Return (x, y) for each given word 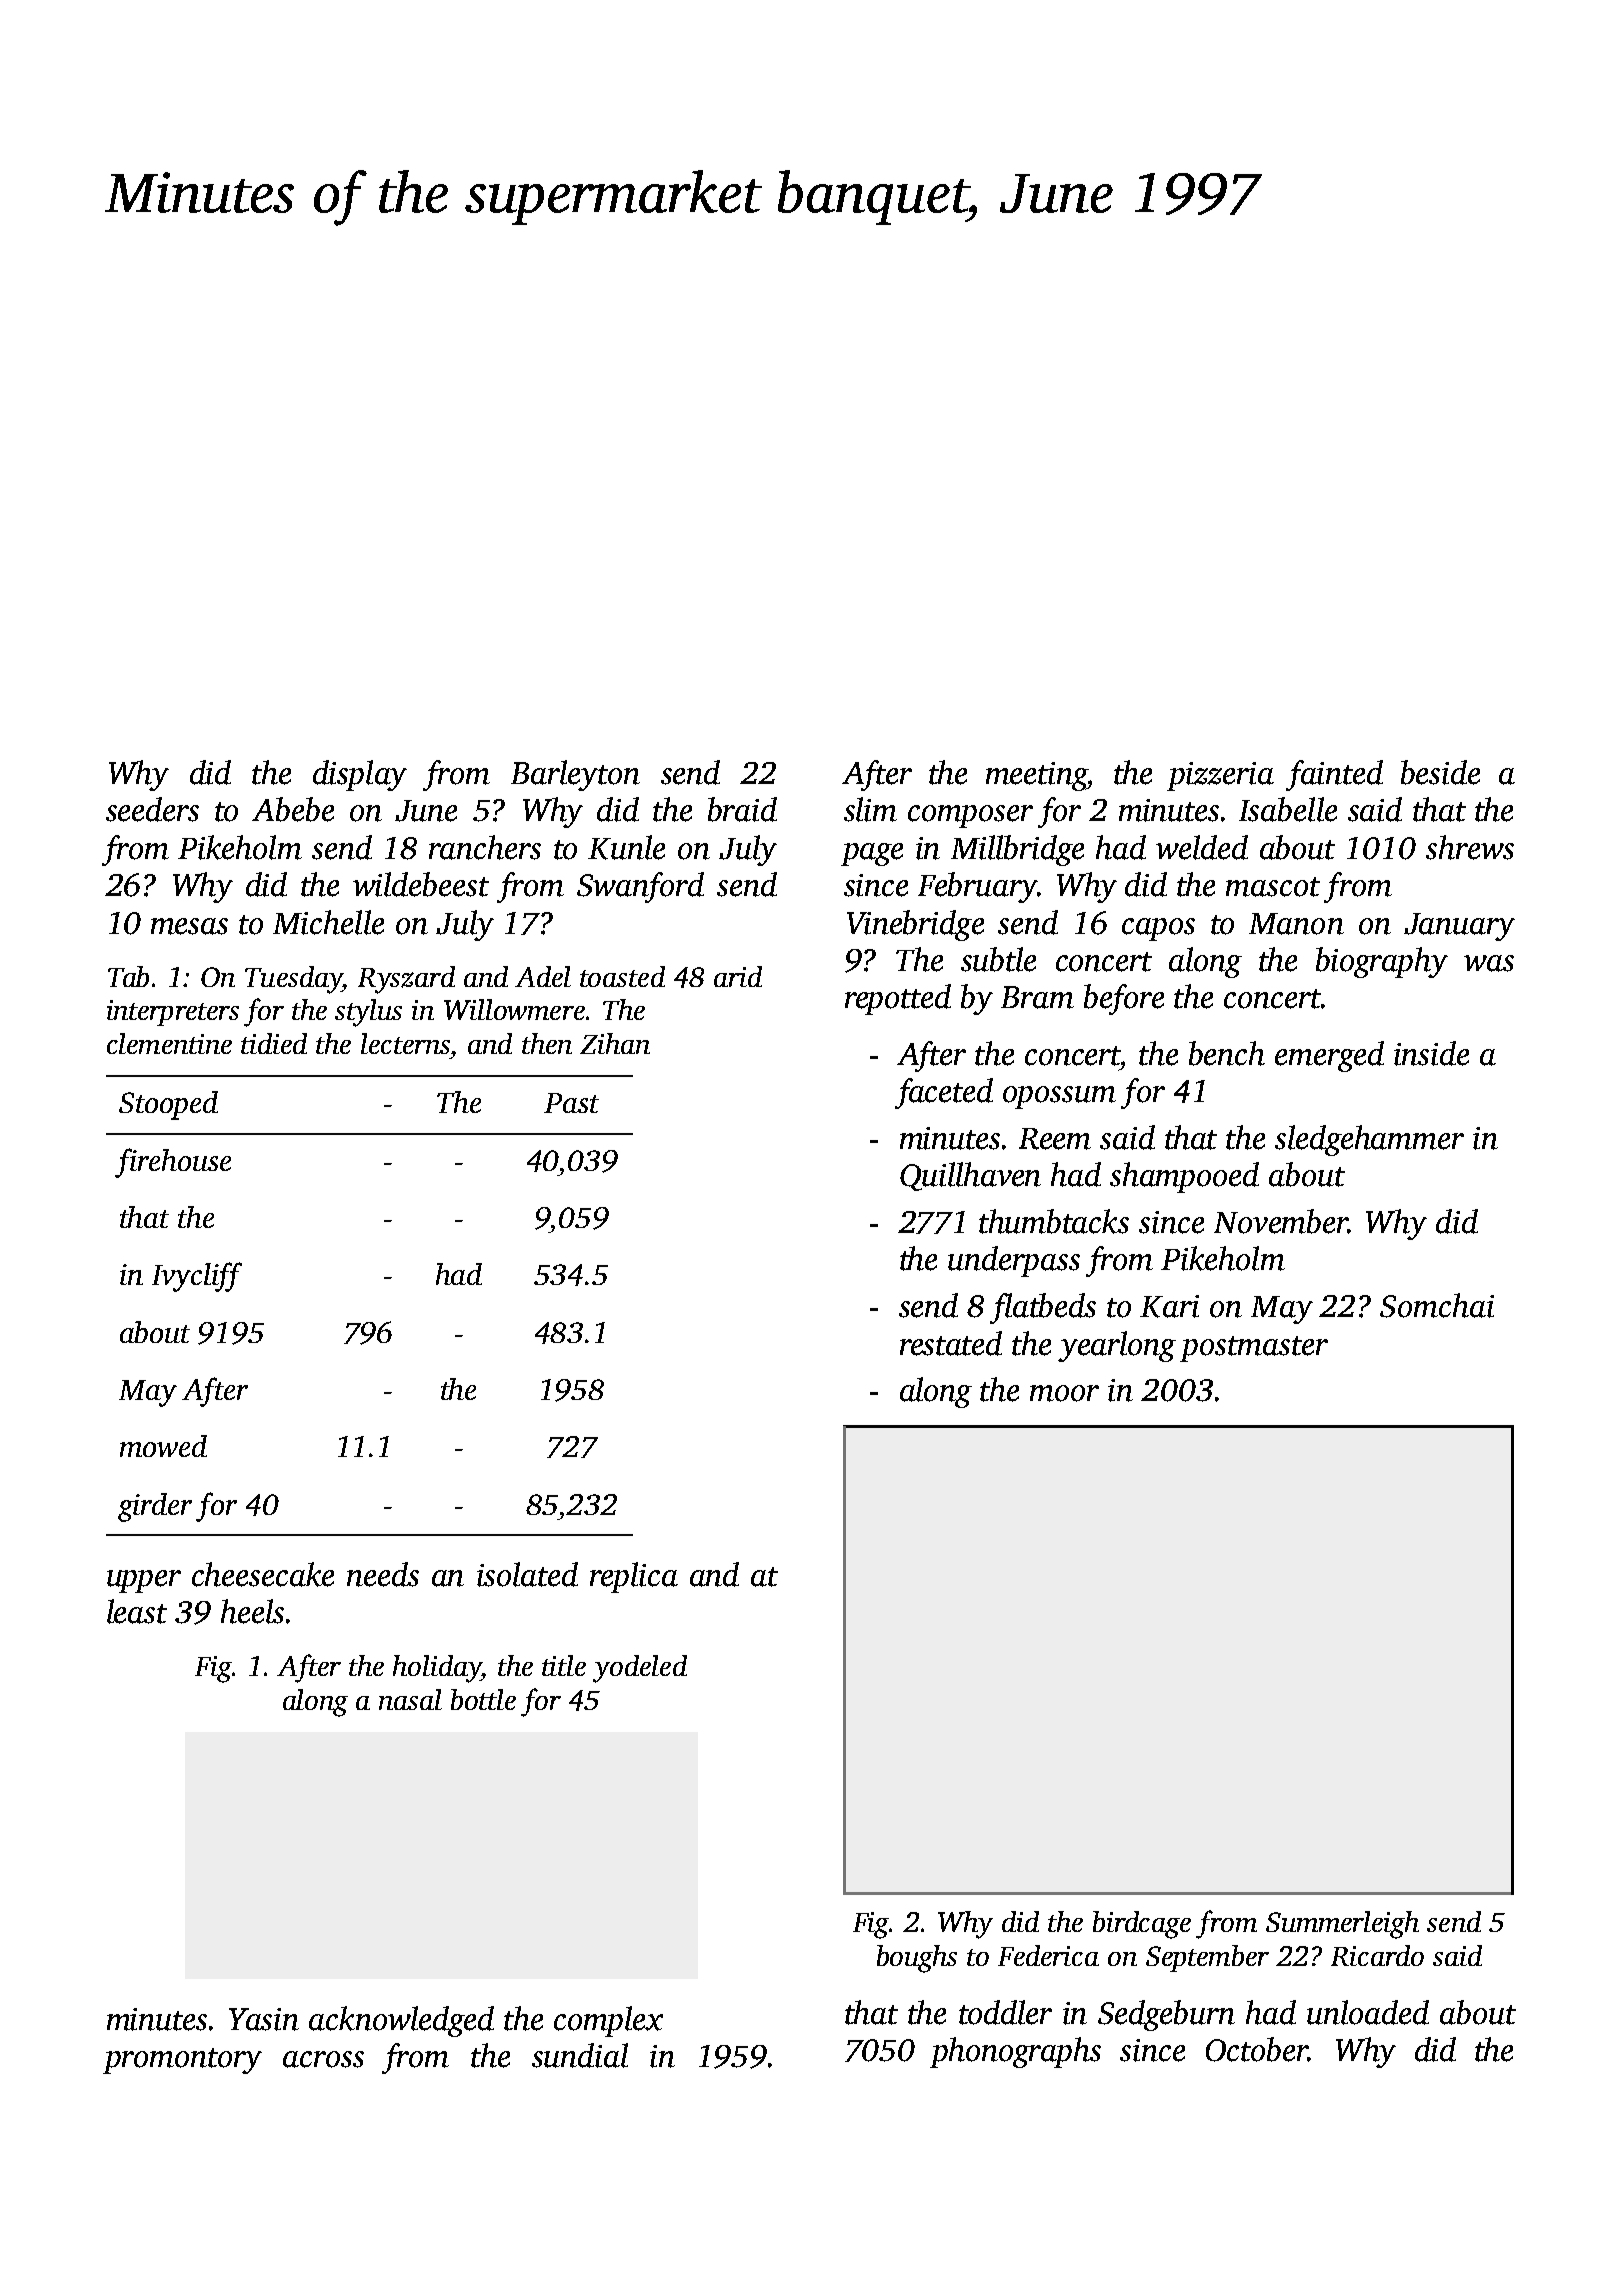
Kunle (626, 847)
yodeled (640, 1669)
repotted (898, 999)
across (323, 2059)
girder (155, 1507)
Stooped (168, 1105)
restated (951, 1343)
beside (1440, 772)
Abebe (293, 809)
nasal (410, 1699)
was (1489, 963)
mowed (163, 1446)
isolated (527, 1574)
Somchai (1437, 1305)
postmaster (1254, 1349)
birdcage (1142, 1925)
